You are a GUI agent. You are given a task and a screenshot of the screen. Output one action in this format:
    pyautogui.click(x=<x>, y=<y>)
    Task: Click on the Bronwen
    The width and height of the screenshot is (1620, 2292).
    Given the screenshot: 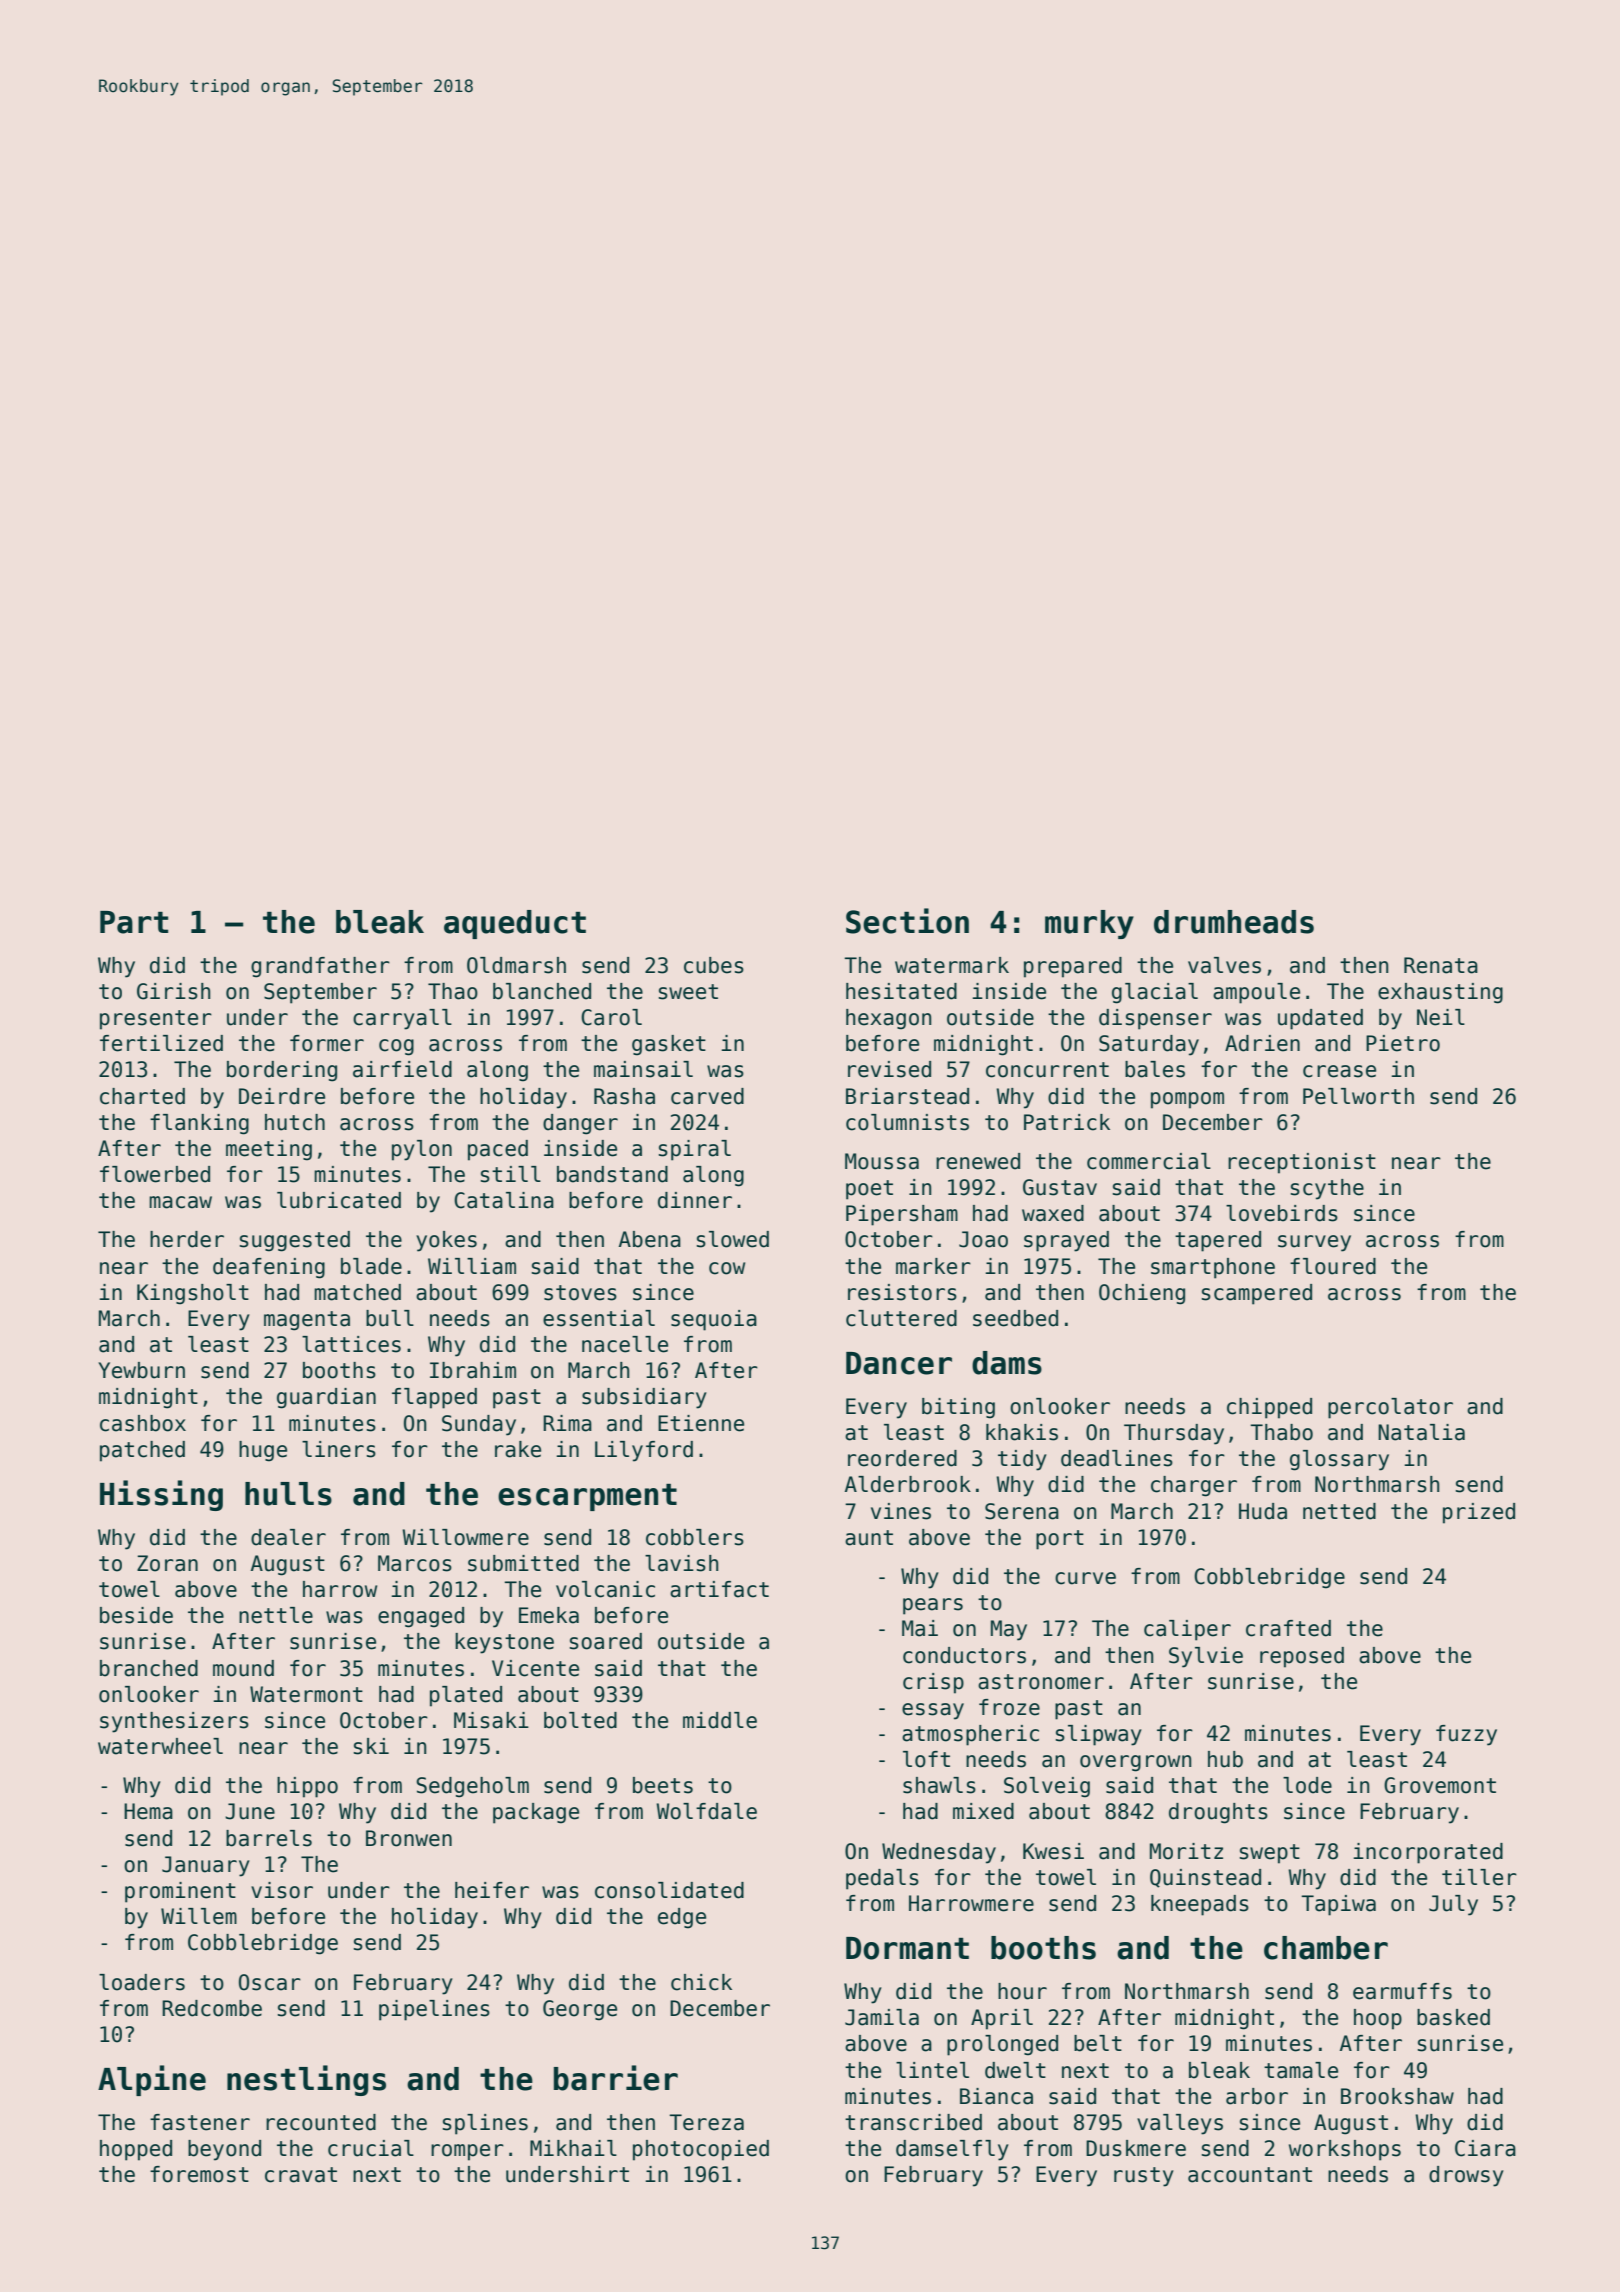 What is the action you would take?
    pyautogui.click(x=409, y=1838)
